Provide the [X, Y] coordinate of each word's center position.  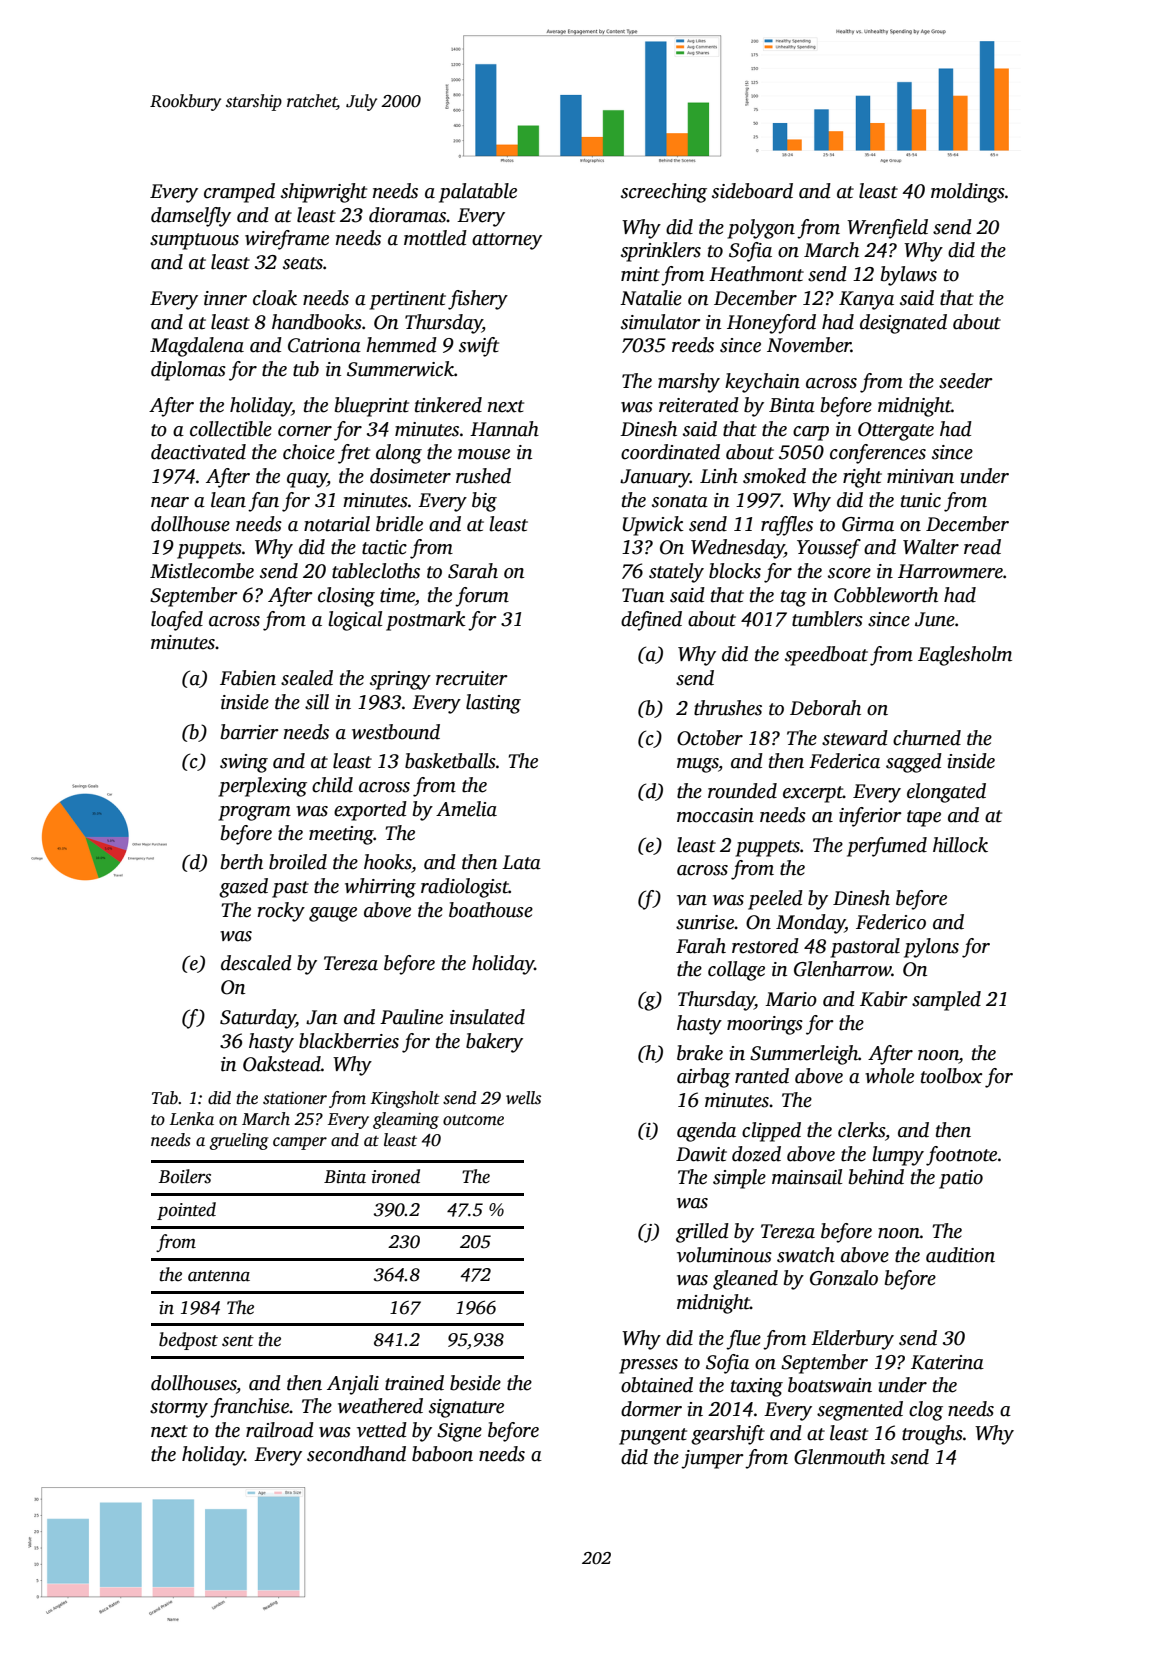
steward [855, 738]
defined [651, 621]
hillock [960, 845]
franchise [249, 1408]
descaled [256, 963]
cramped [239, 193]
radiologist [465, 888]
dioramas [407, 215]
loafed [177, 621]
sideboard [752, 191]
